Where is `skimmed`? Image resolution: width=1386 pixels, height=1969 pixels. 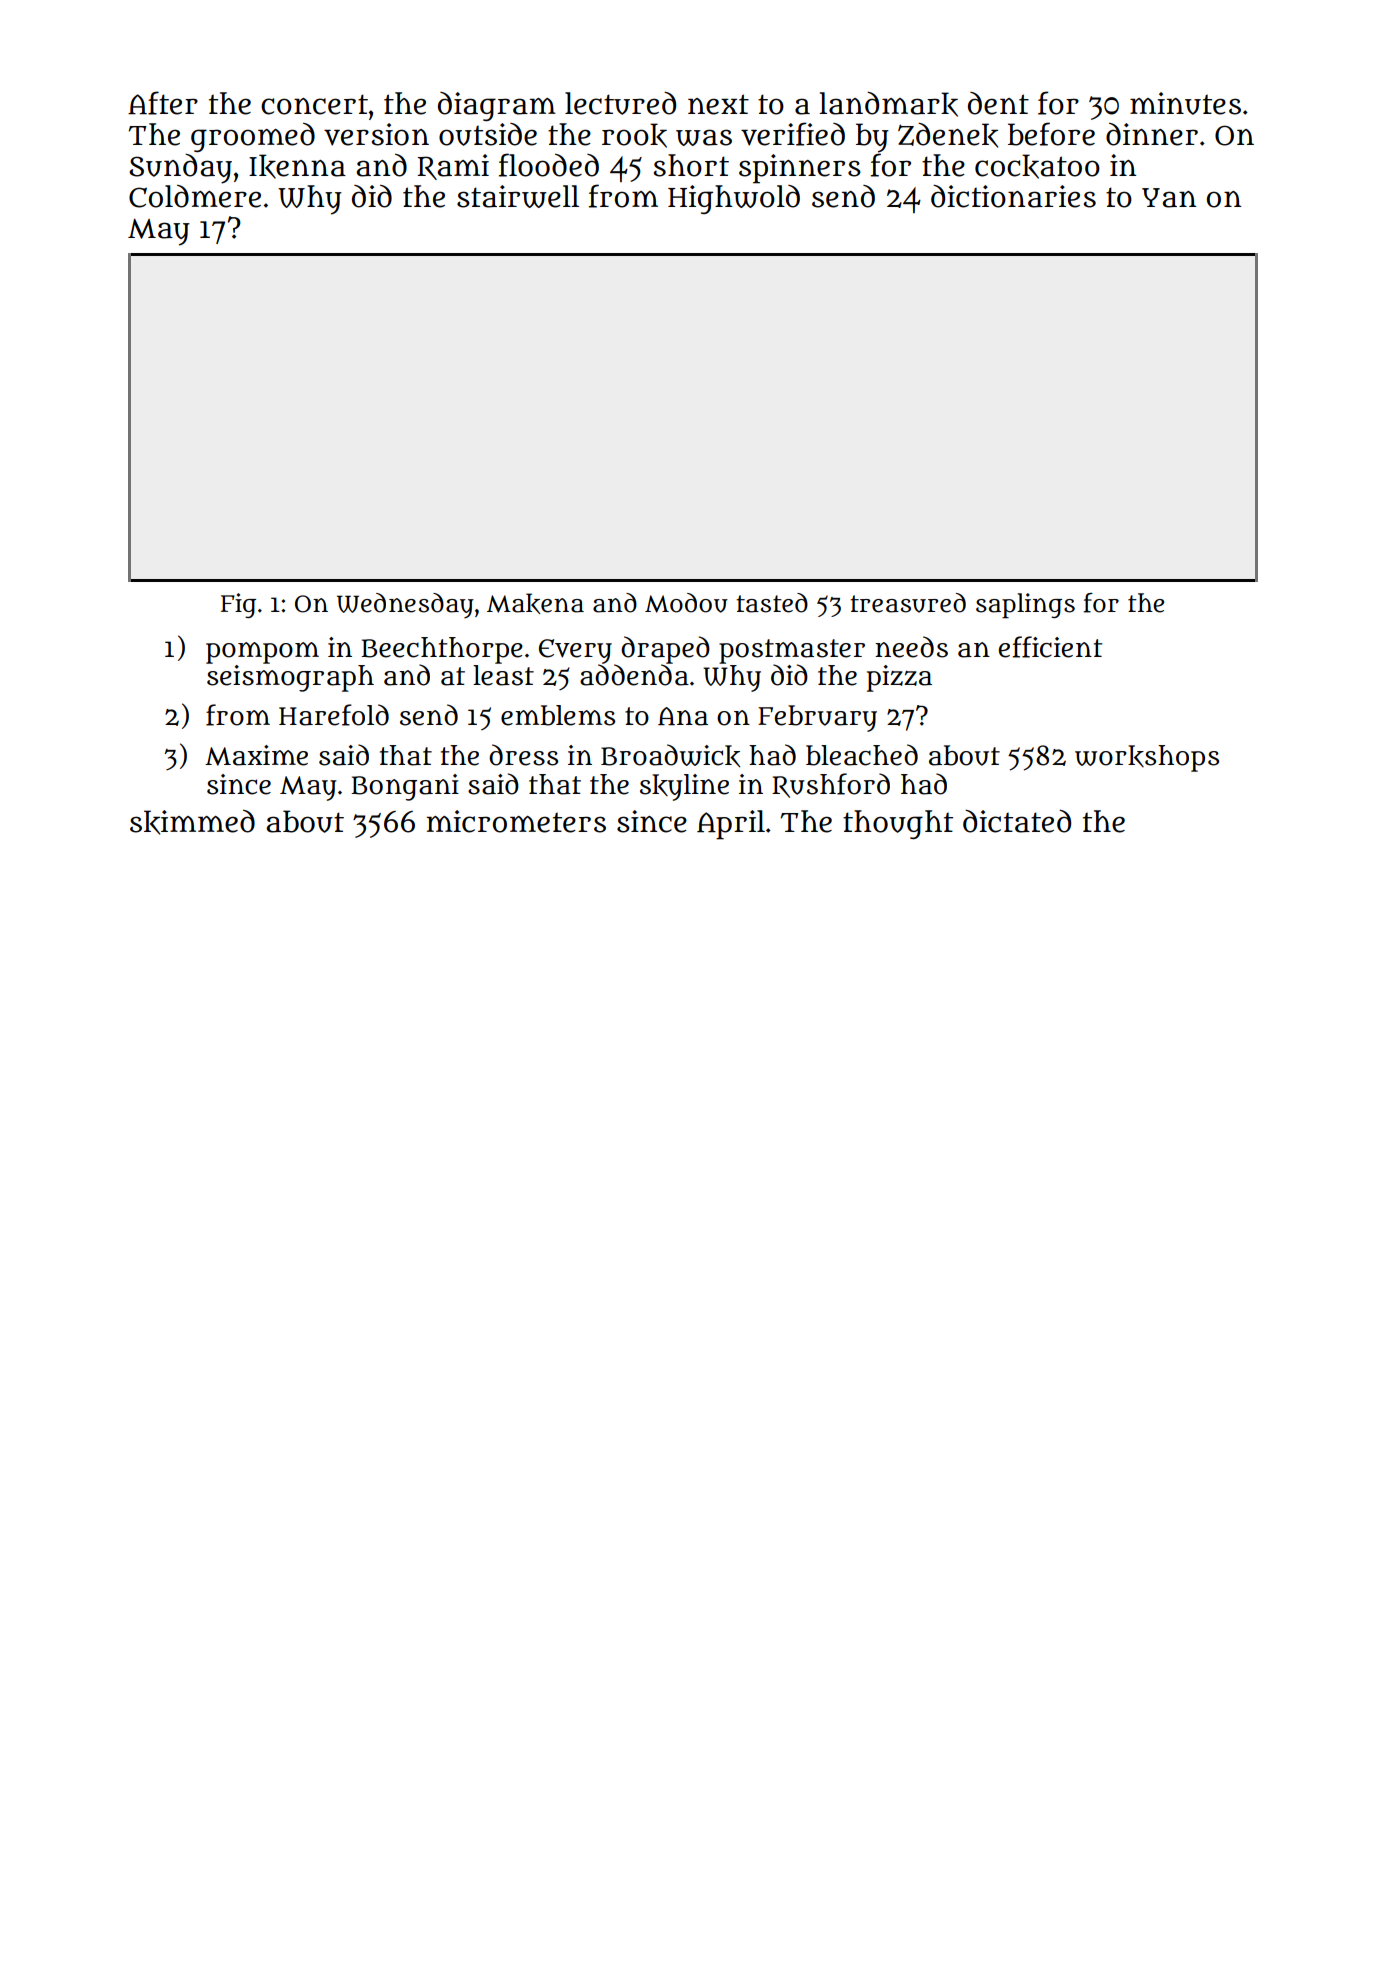
skimmed is located at coordinates (192, 822).
